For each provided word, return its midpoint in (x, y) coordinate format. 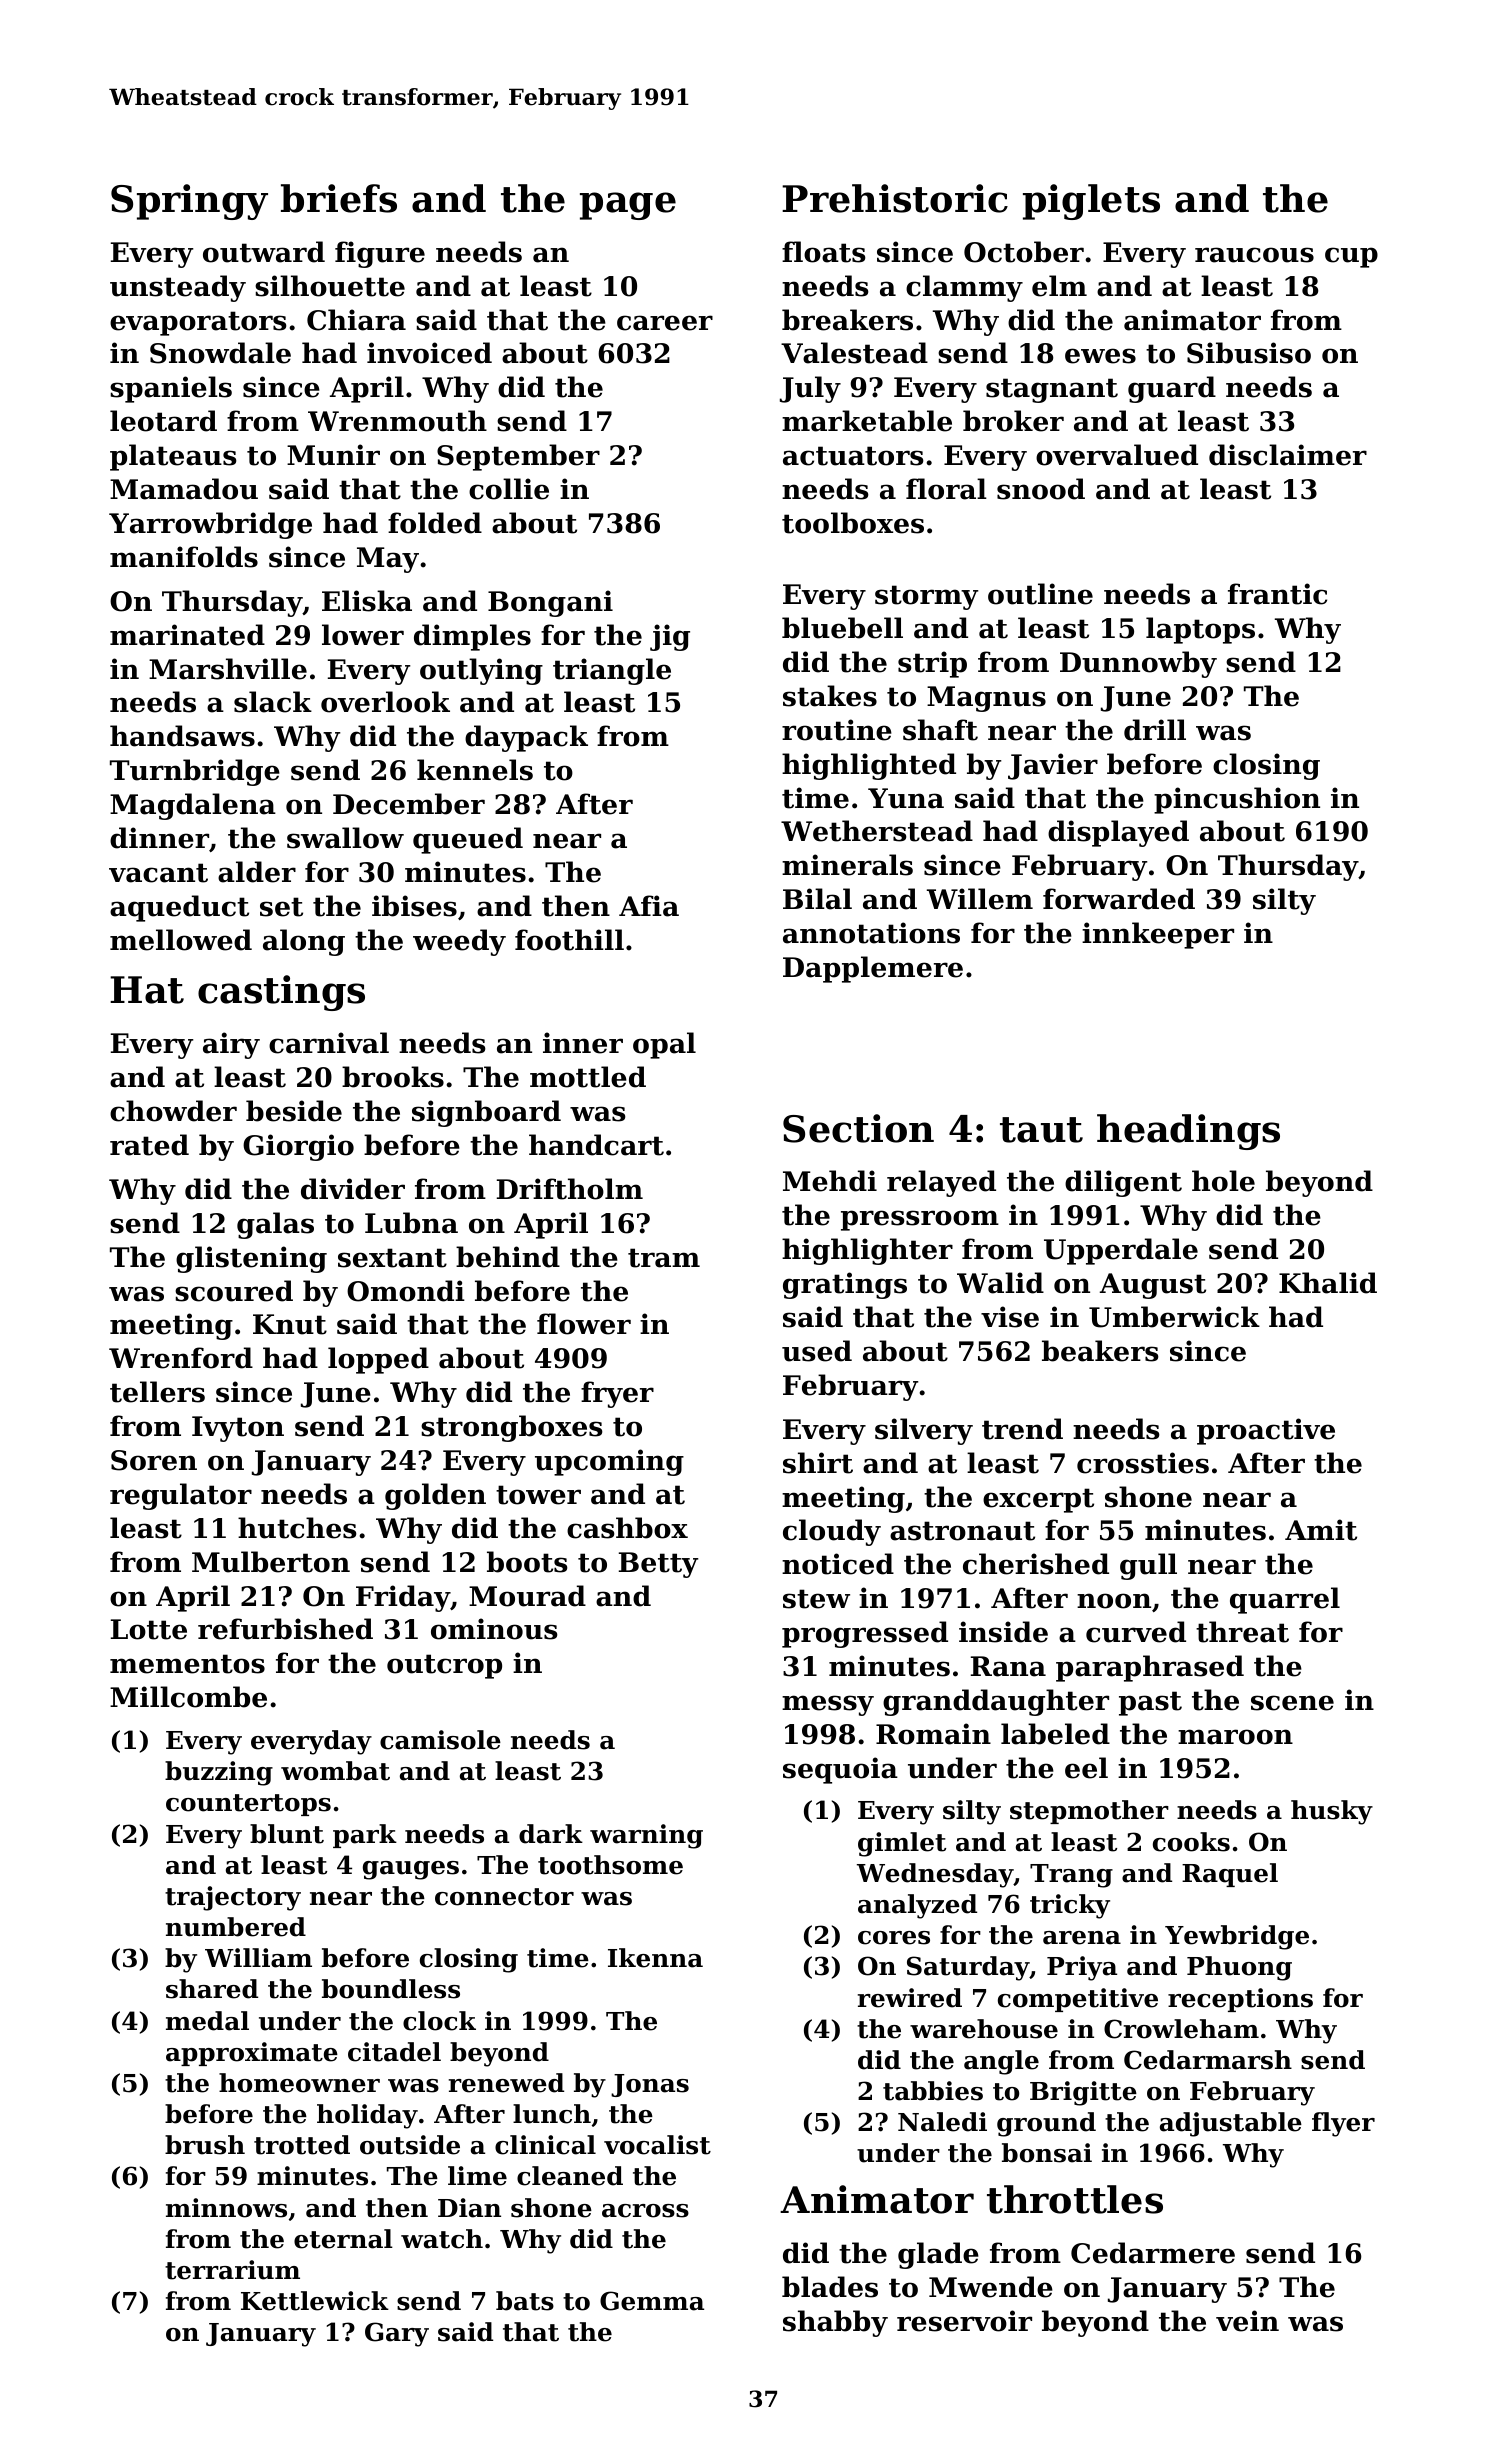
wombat (335, 1771)
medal (207, 2021)
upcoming (609, 1462)
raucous (1254, 255)
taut (1041, 1130)
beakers (1100, 1351)
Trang (1071, 1876)
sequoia (840, 1770)
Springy (189, 202)
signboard (486, 1113)
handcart (596, 1145)
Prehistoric (895, 198)
